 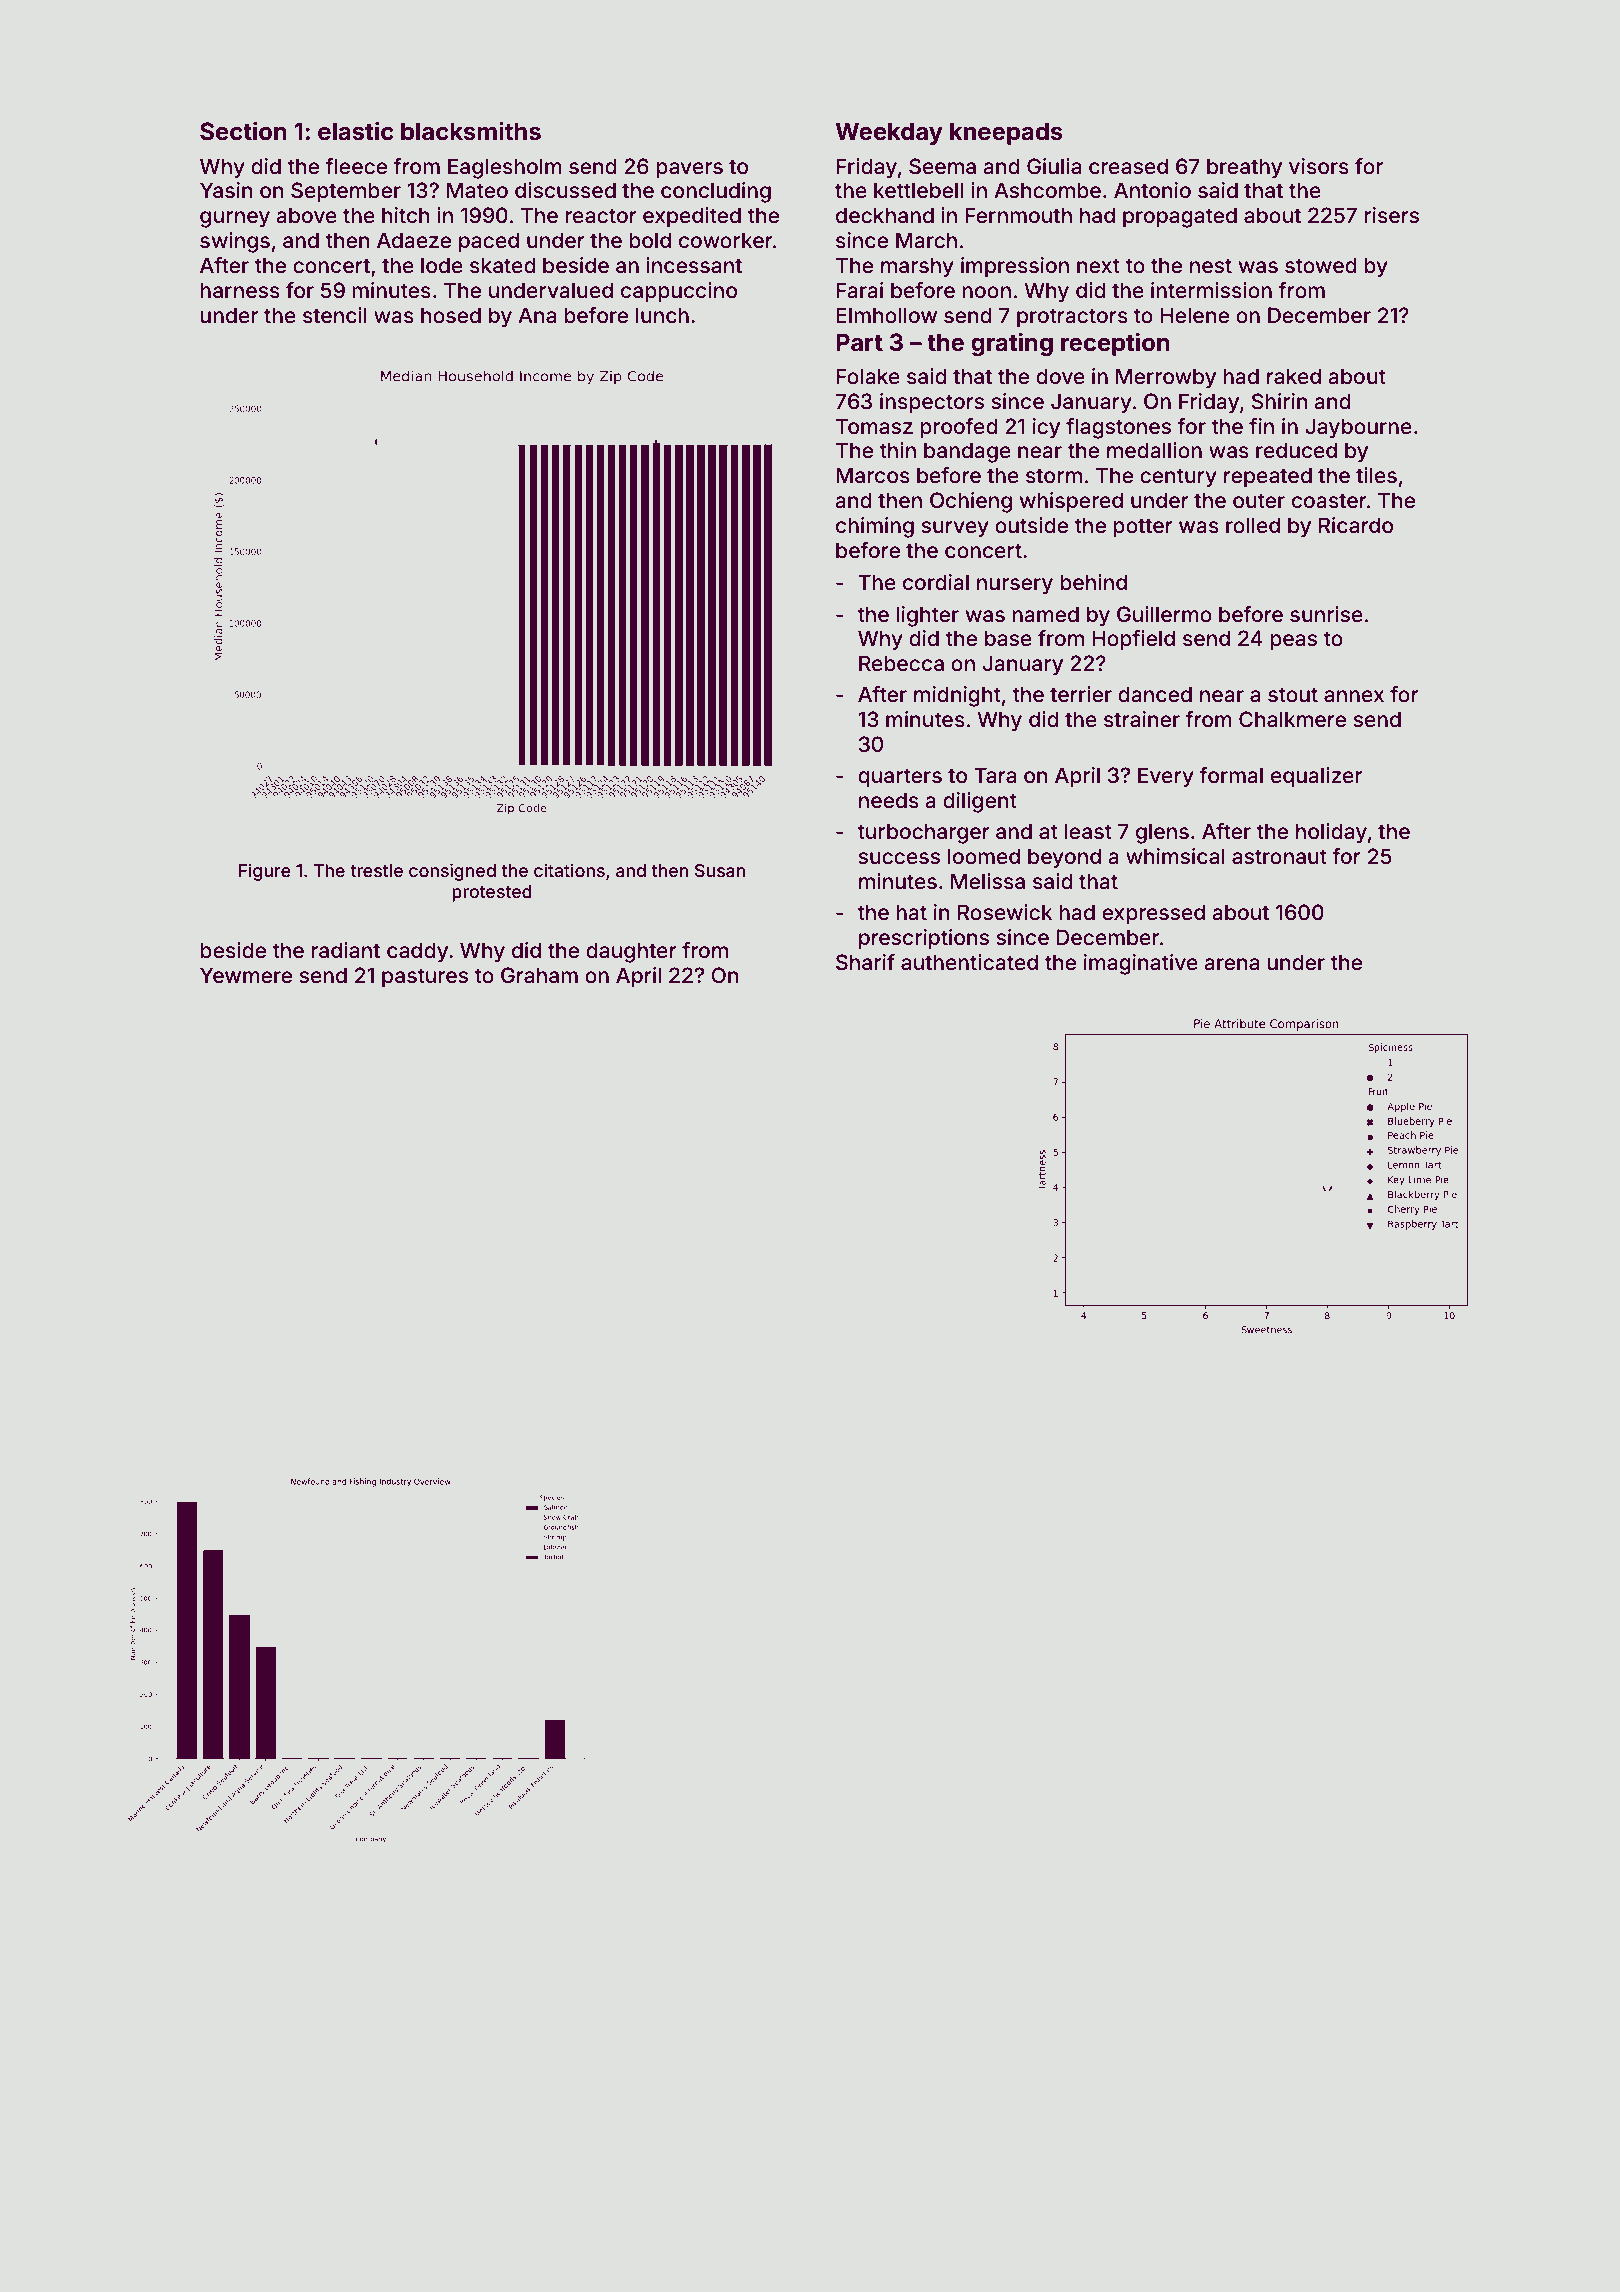 What do you see at coordinates (335, 315) in the screenshot?
I see `stencil` at bounding box center [335, 315].
